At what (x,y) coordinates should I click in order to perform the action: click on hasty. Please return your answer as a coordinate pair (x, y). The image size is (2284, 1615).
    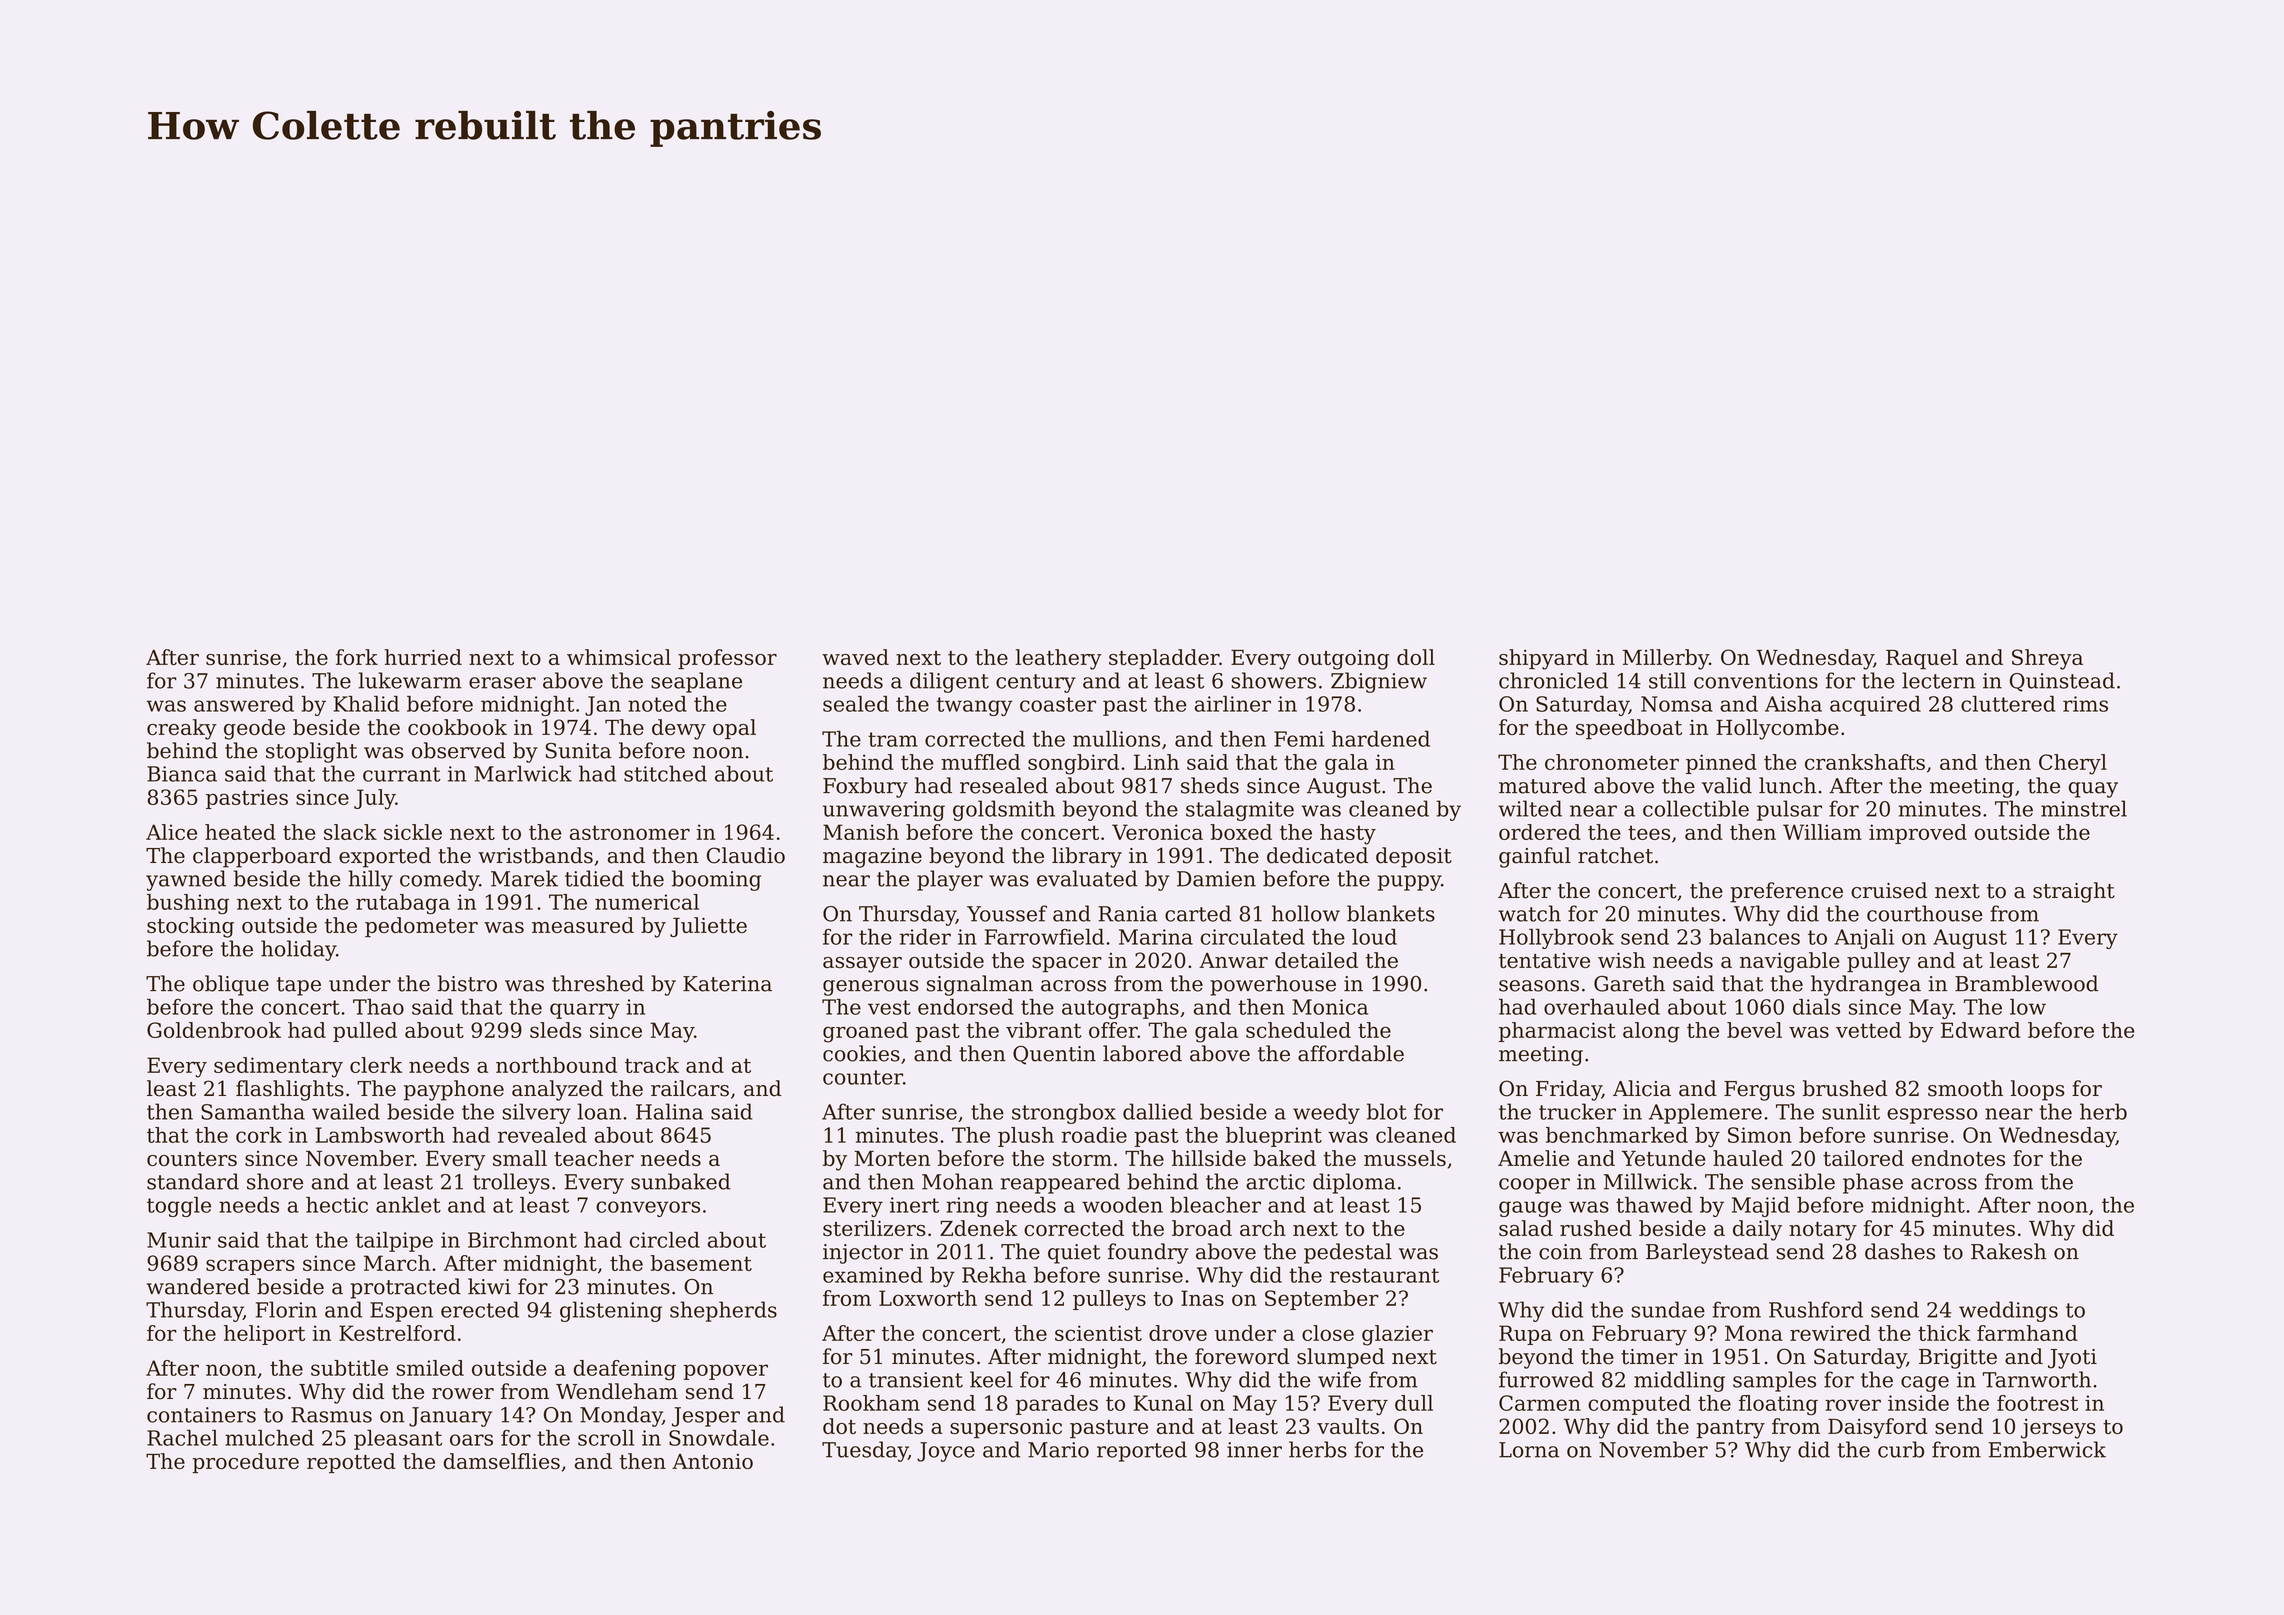
    Looking at the image, I should click on (1348, 834).
